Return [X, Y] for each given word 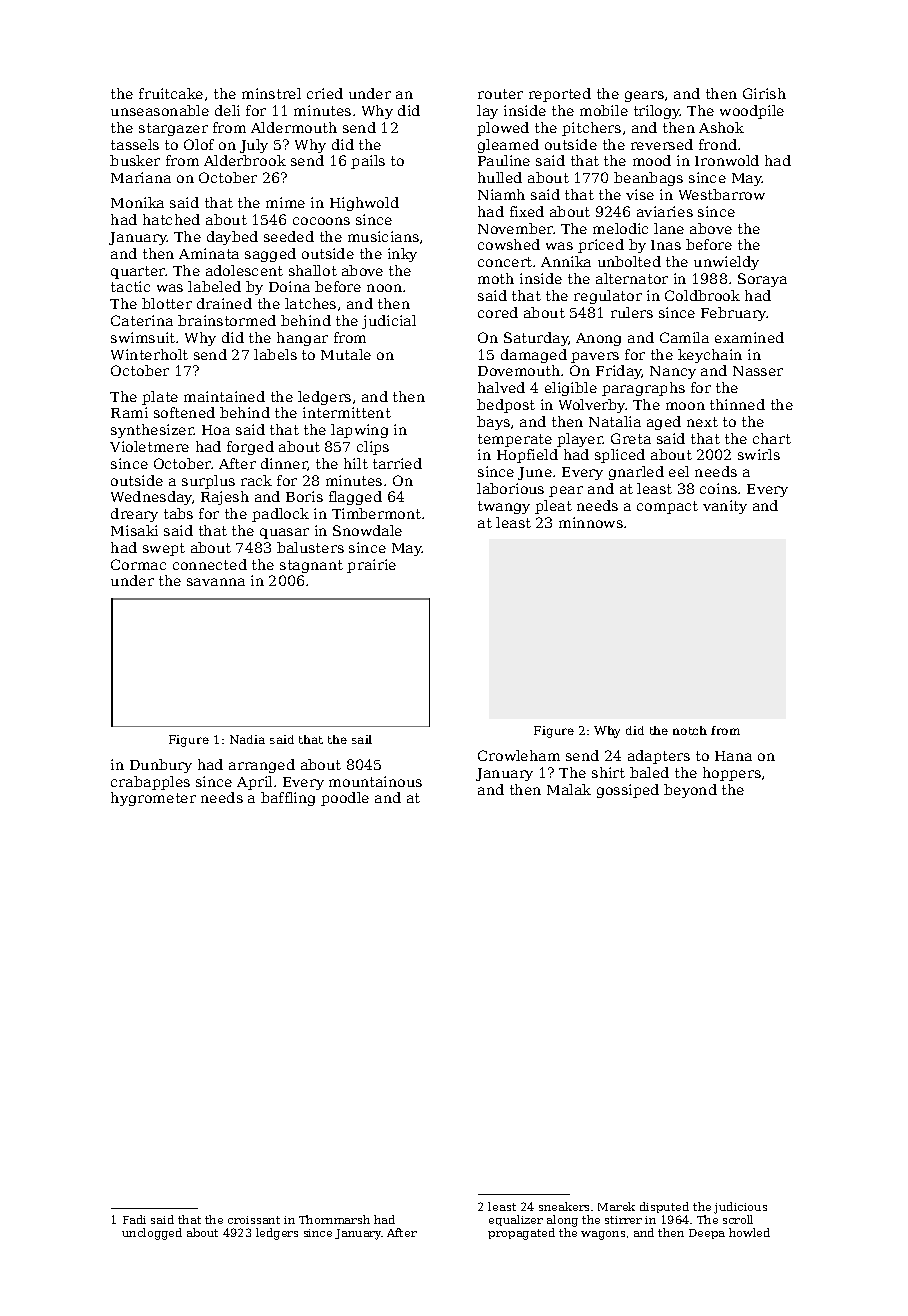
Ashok [721, 127]
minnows [591, 522]
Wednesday [151, 498]
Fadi [134, 1219]
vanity [725, 507]
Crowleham [519, 755]
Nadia [247, 739]
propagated [521, 1234]
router [500, 94]
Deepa [707, 1234]
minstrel [271, 93]
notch [690, 730]
